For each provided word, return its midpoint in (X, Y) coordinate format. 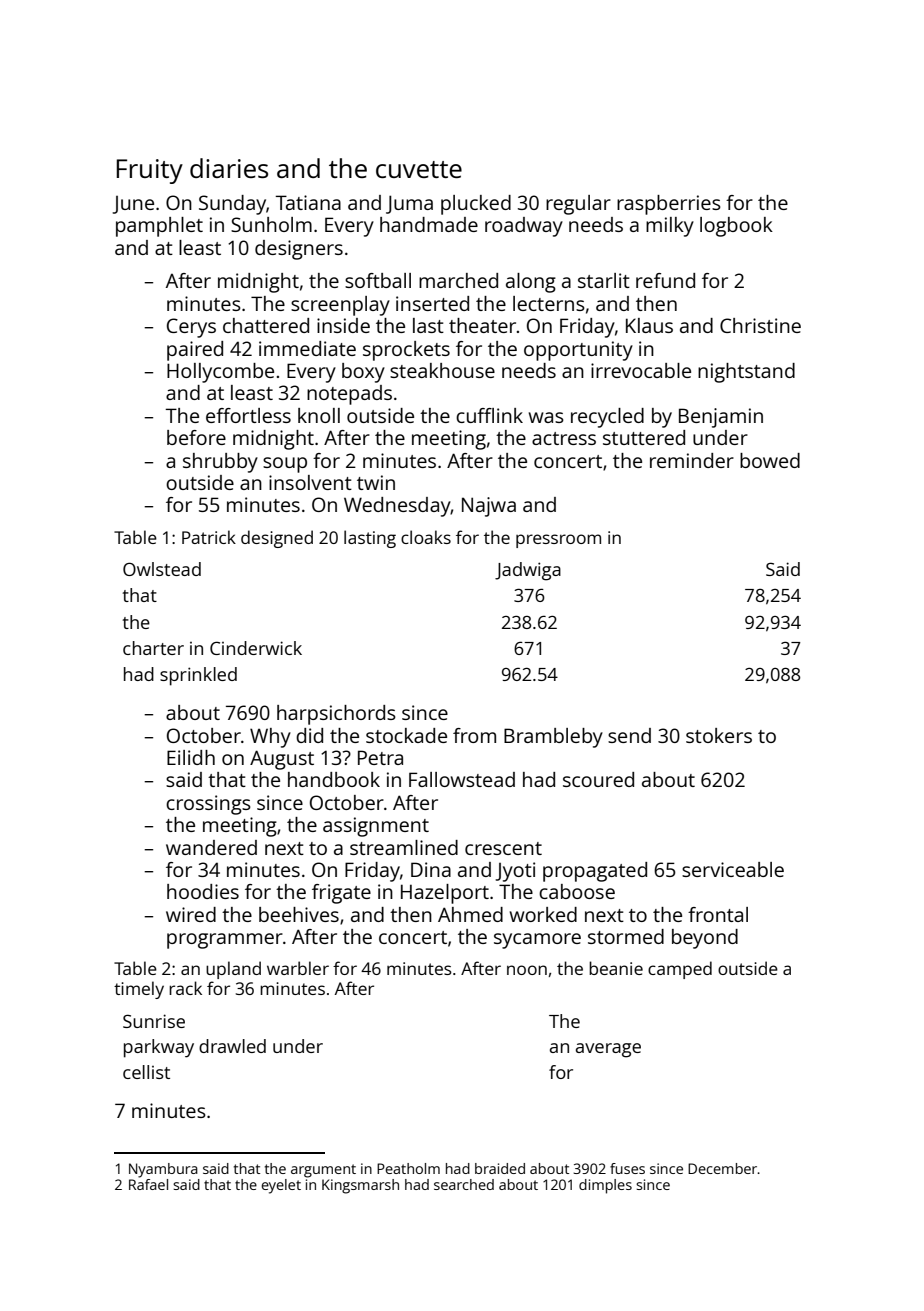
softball (378, 280)
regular (578, 205)
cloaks (426, 537)
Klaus (649, 325)
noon (527, 970)
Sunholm (271, 224)
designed (277, 539)
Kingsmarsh (360, 1186)
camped (680, 970)
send (629, 735)
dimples (605, 1186)
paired (195, 351)
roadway (524, 227)
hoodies (203, 891)
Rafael (148, 1184)
